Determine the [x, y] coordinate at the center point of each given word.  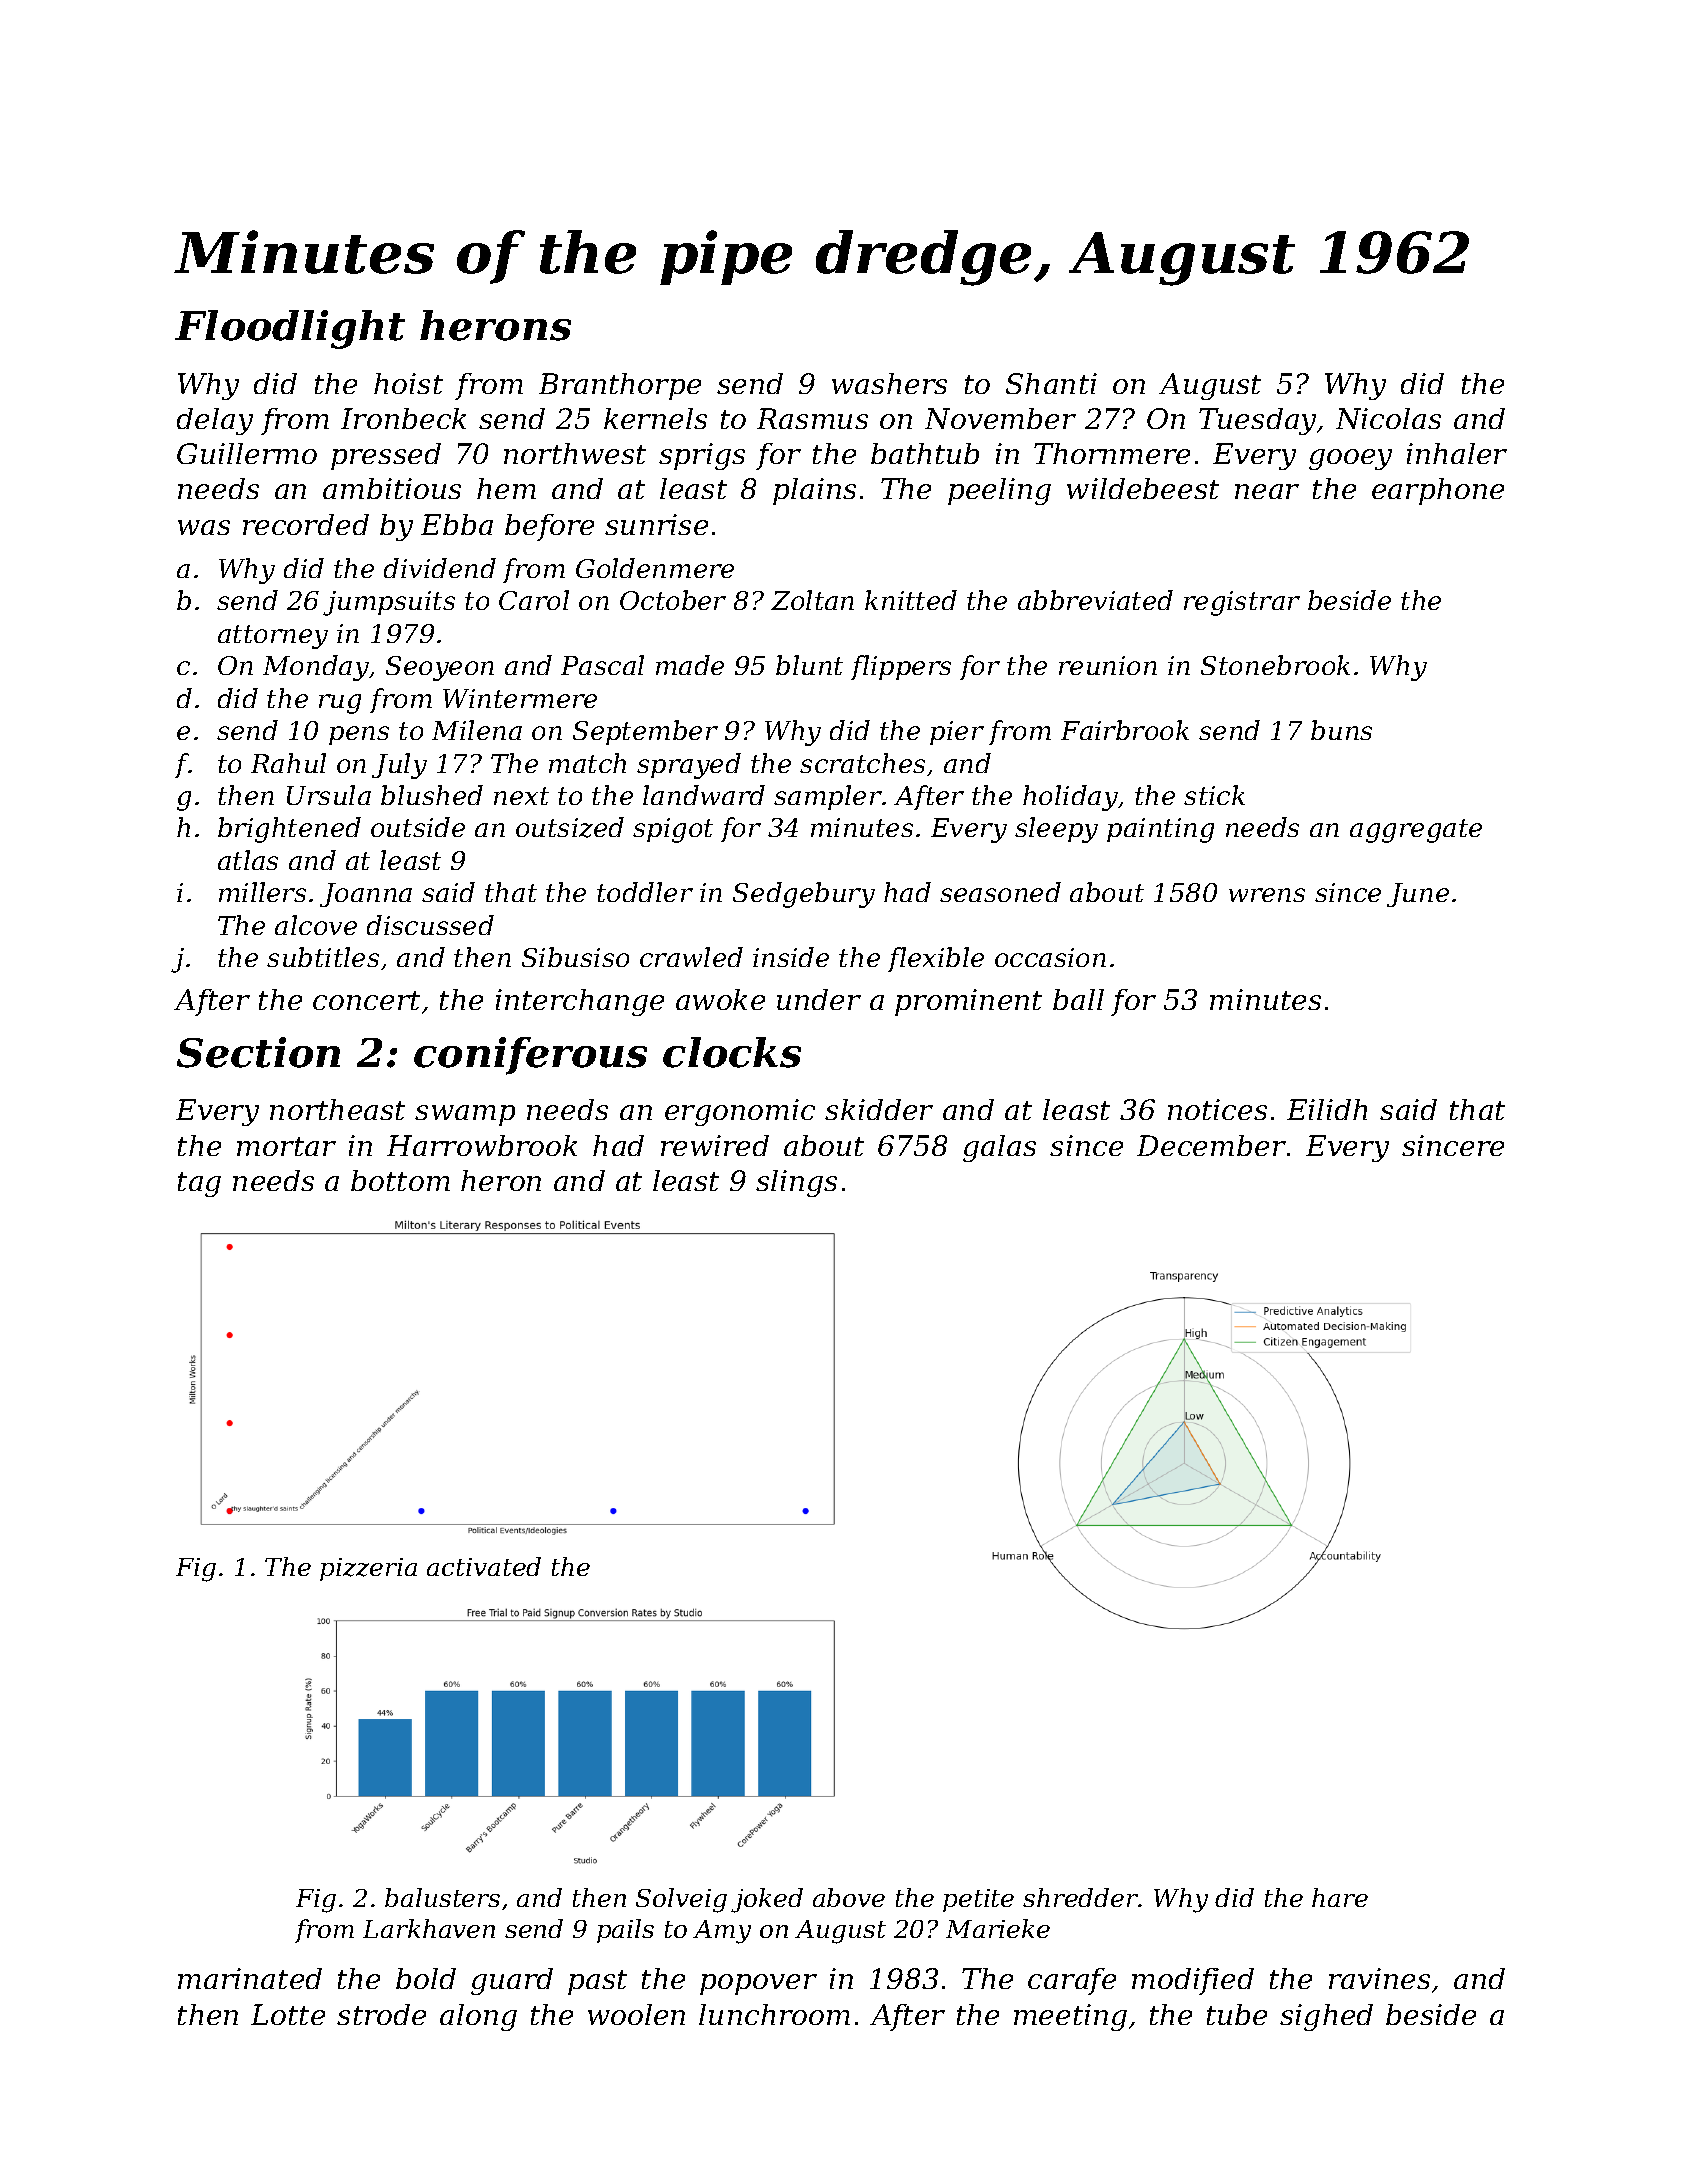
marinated [250, 1978]
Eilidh [1327, 1109]
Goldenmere [655, 568]
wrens [1267, 895]
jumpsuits [389, 603]
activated [484, 1566]
